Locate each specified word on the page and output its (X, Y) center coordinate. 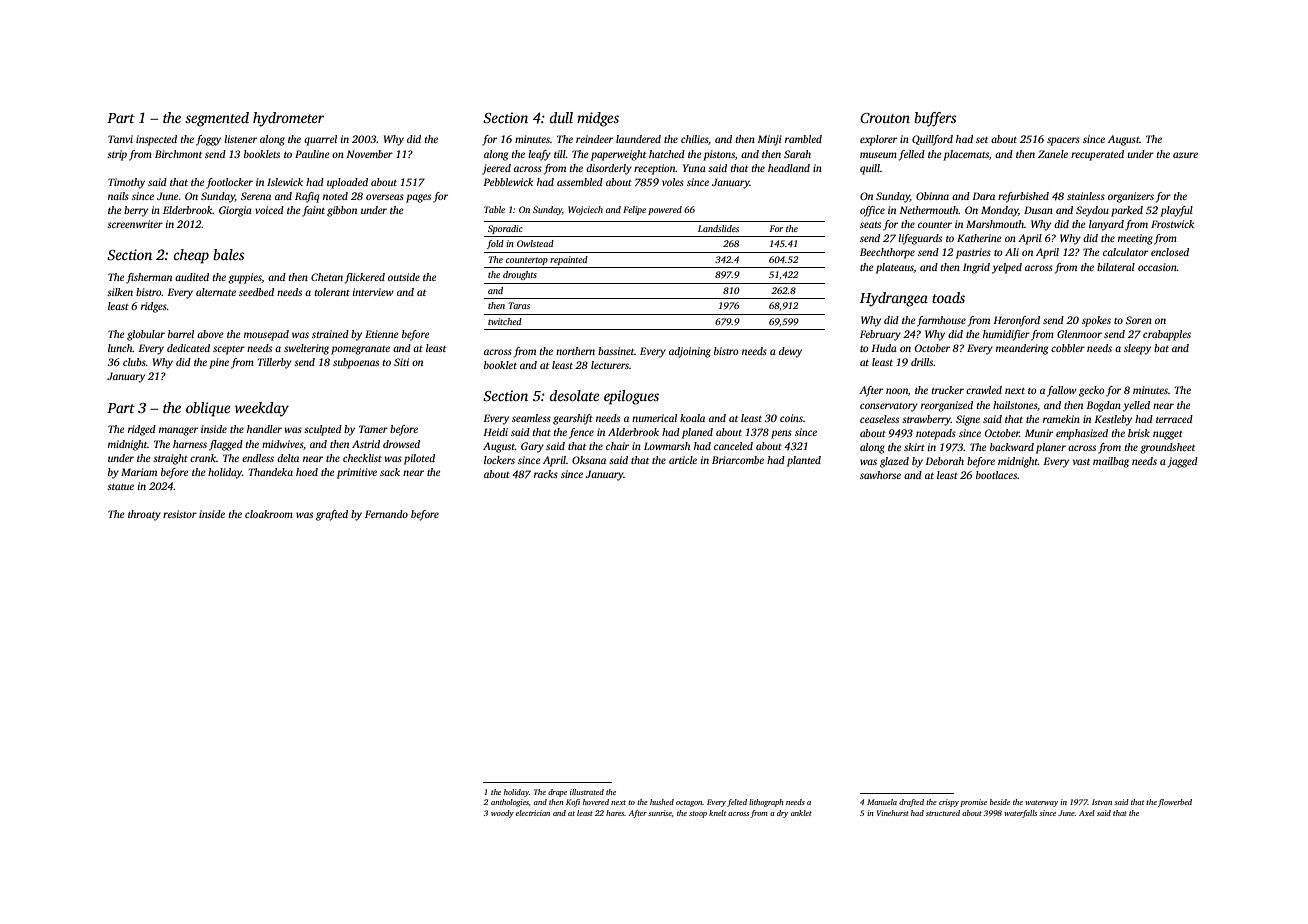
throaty (144, 515)
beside (1000, 802)
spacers (1063, 141)
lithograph (766, 803)
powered (665, 210)
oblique (208, 409)
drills (922, 362)
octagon (689, 803)
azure (1185, 155)
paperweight (618, 155)
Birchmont (178, 154)
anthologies (510, 803)
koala (692, 418)
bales (228, 254)
